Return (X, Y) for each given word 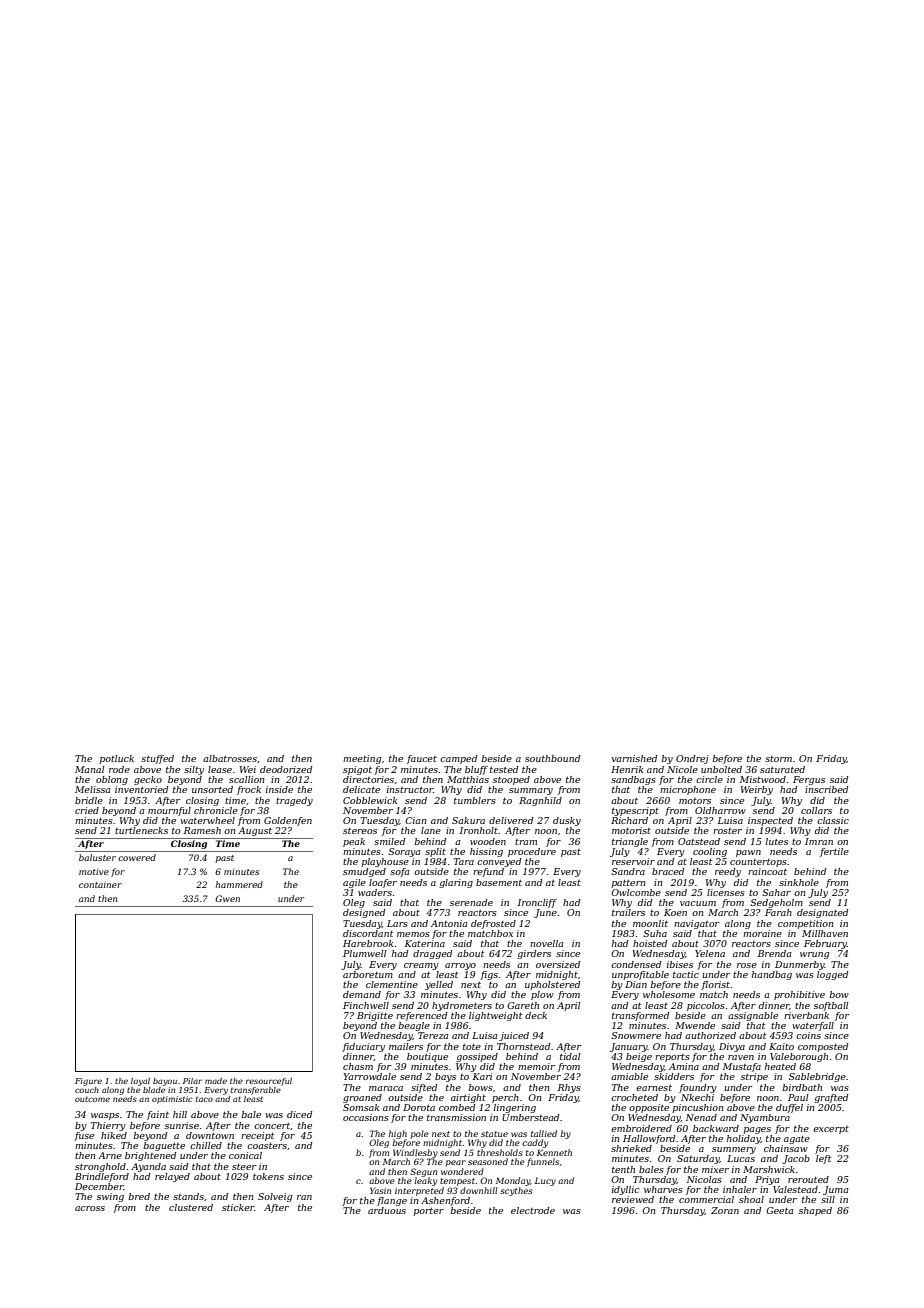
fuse (84, 1136)
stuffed (157, 759)
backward (716, 1128)
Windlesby (415, 1153)
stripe (754, 1077)
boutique (427, 1057)
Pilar (192, 1081)
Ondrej (692, 759)
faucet (422, 759)
